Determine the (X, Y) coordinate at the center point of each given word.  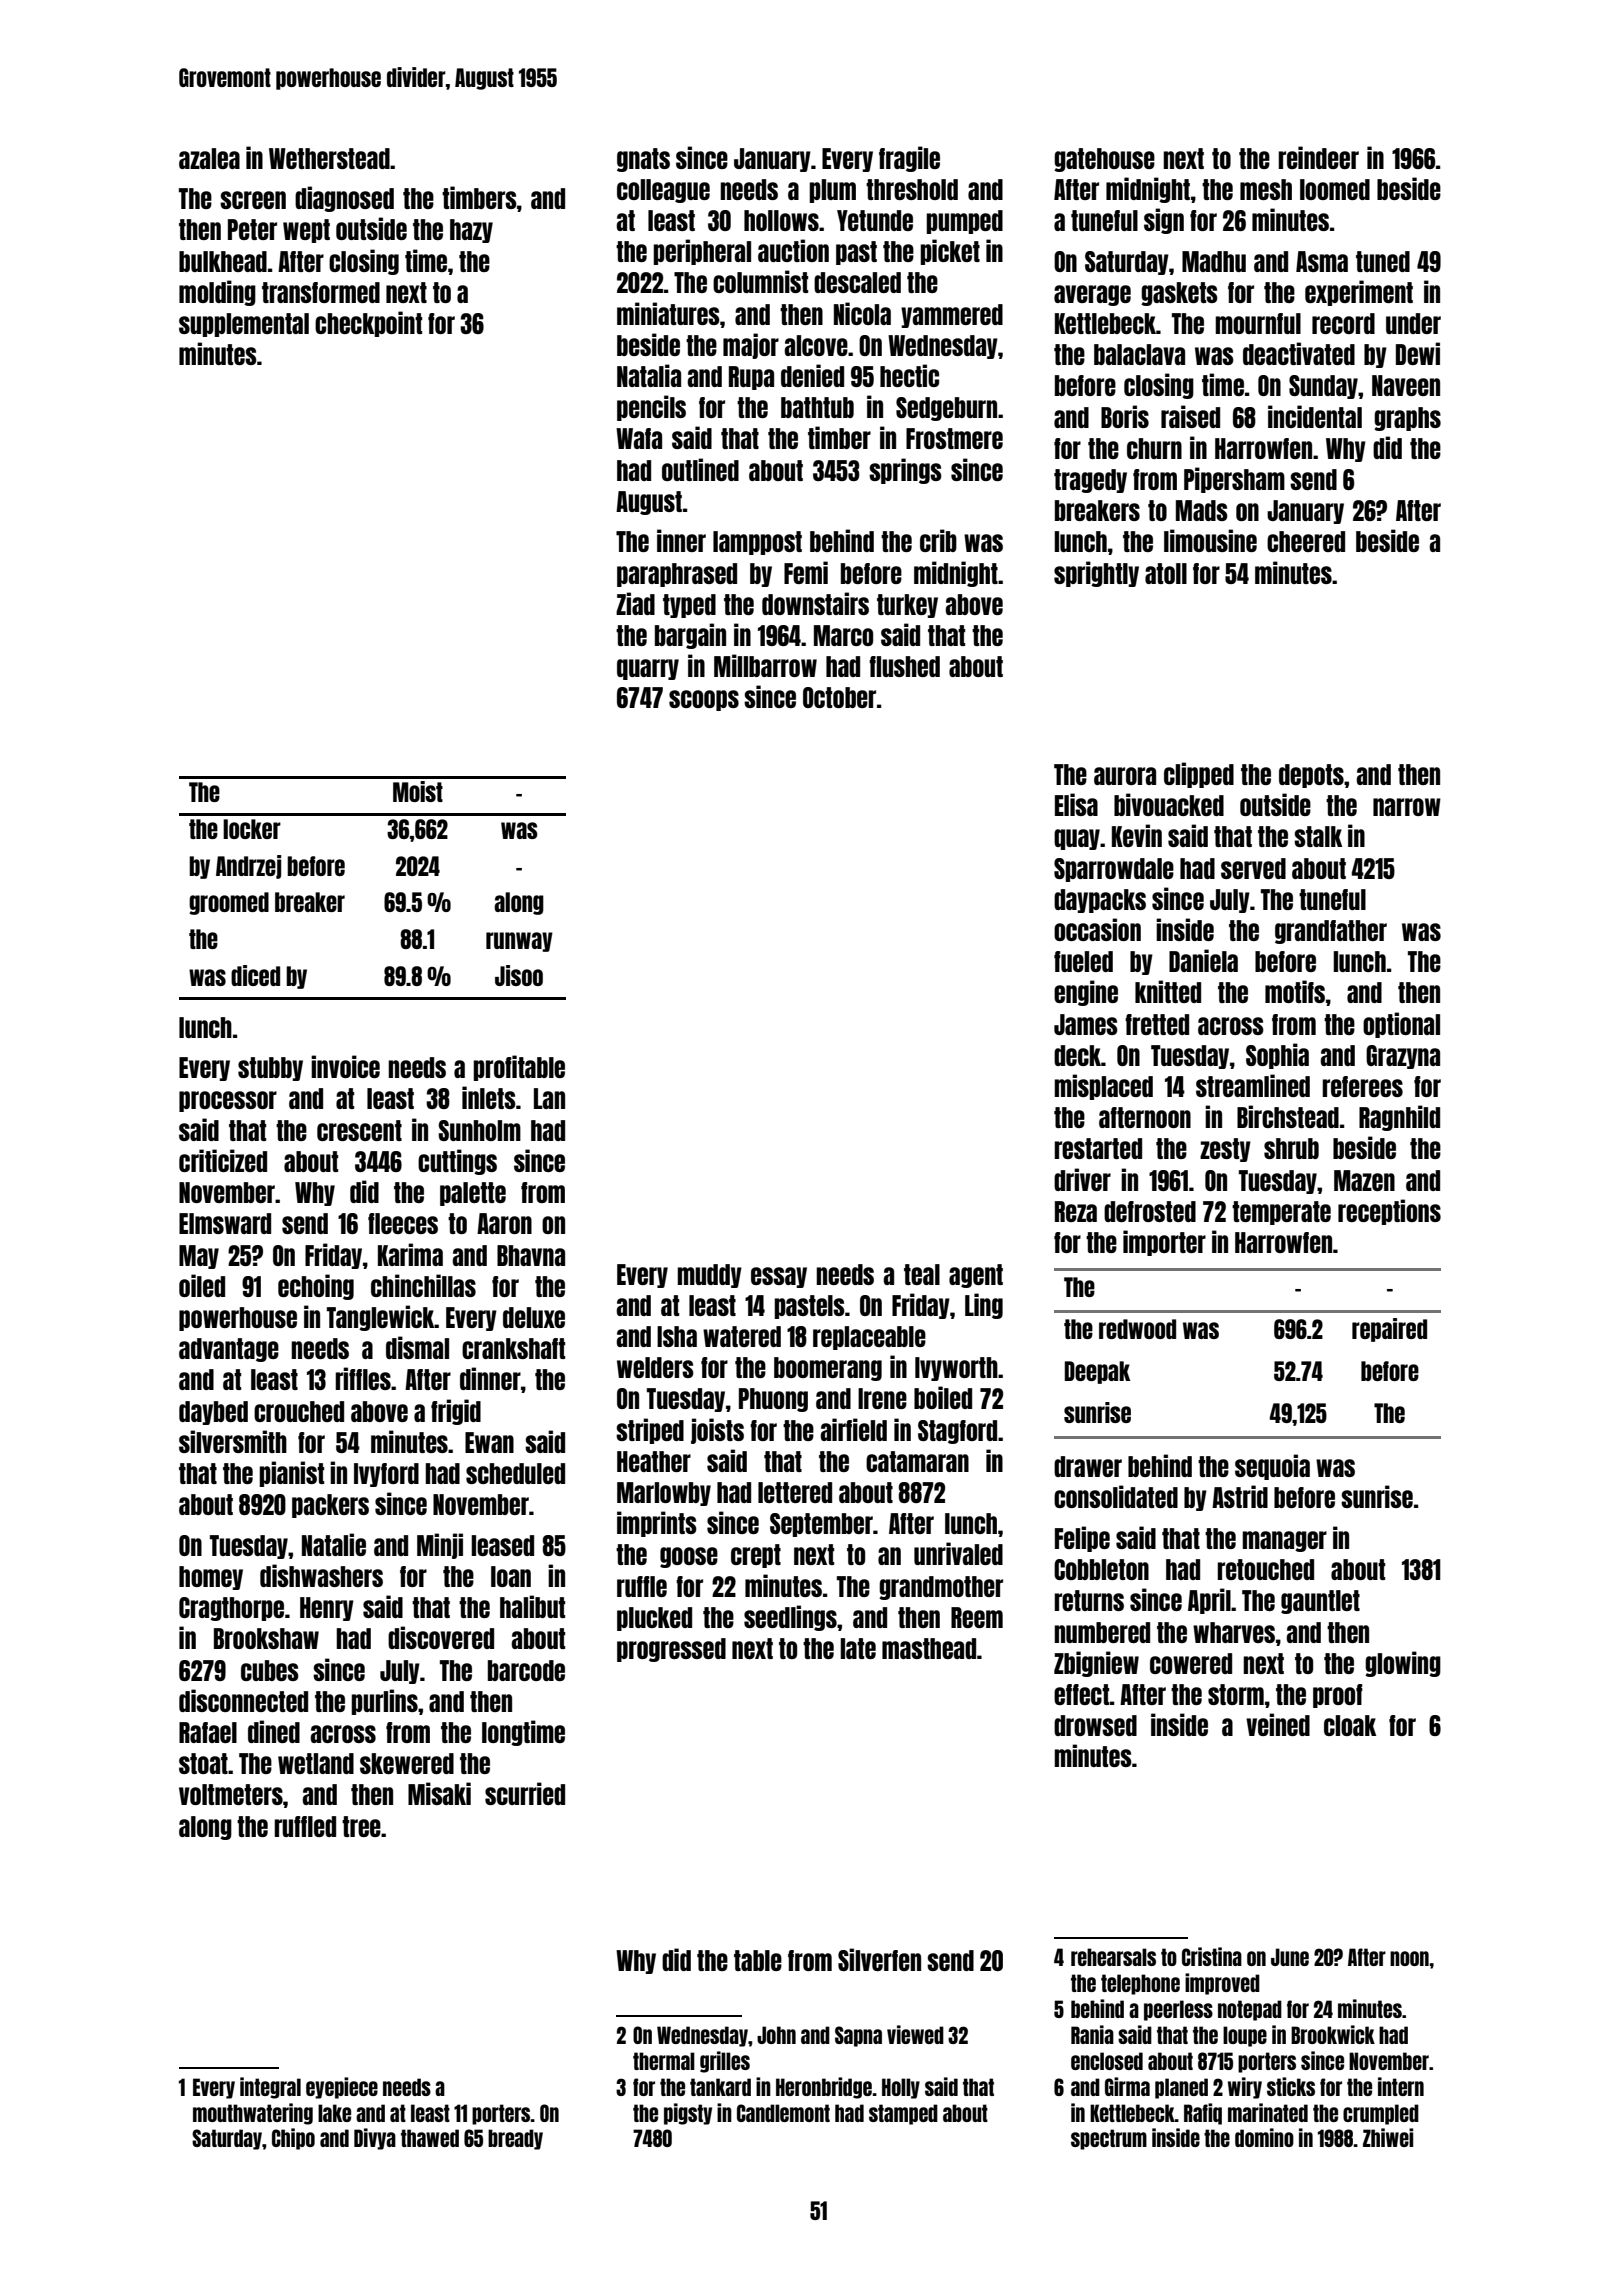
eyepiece (342, 2088)
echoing (316, 1287)
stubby (270, 1069)
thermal (664, 2061)
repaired (1389, 1330)
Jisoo (519, 975)
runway (519, 942)
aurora (1125, 776)
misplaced (1103, 1087)
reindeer (1318, 157)
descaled (857, 282)
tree (361, 1826)
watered (742, 1336)
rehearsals (1113, 1957)
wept (306, 231)
